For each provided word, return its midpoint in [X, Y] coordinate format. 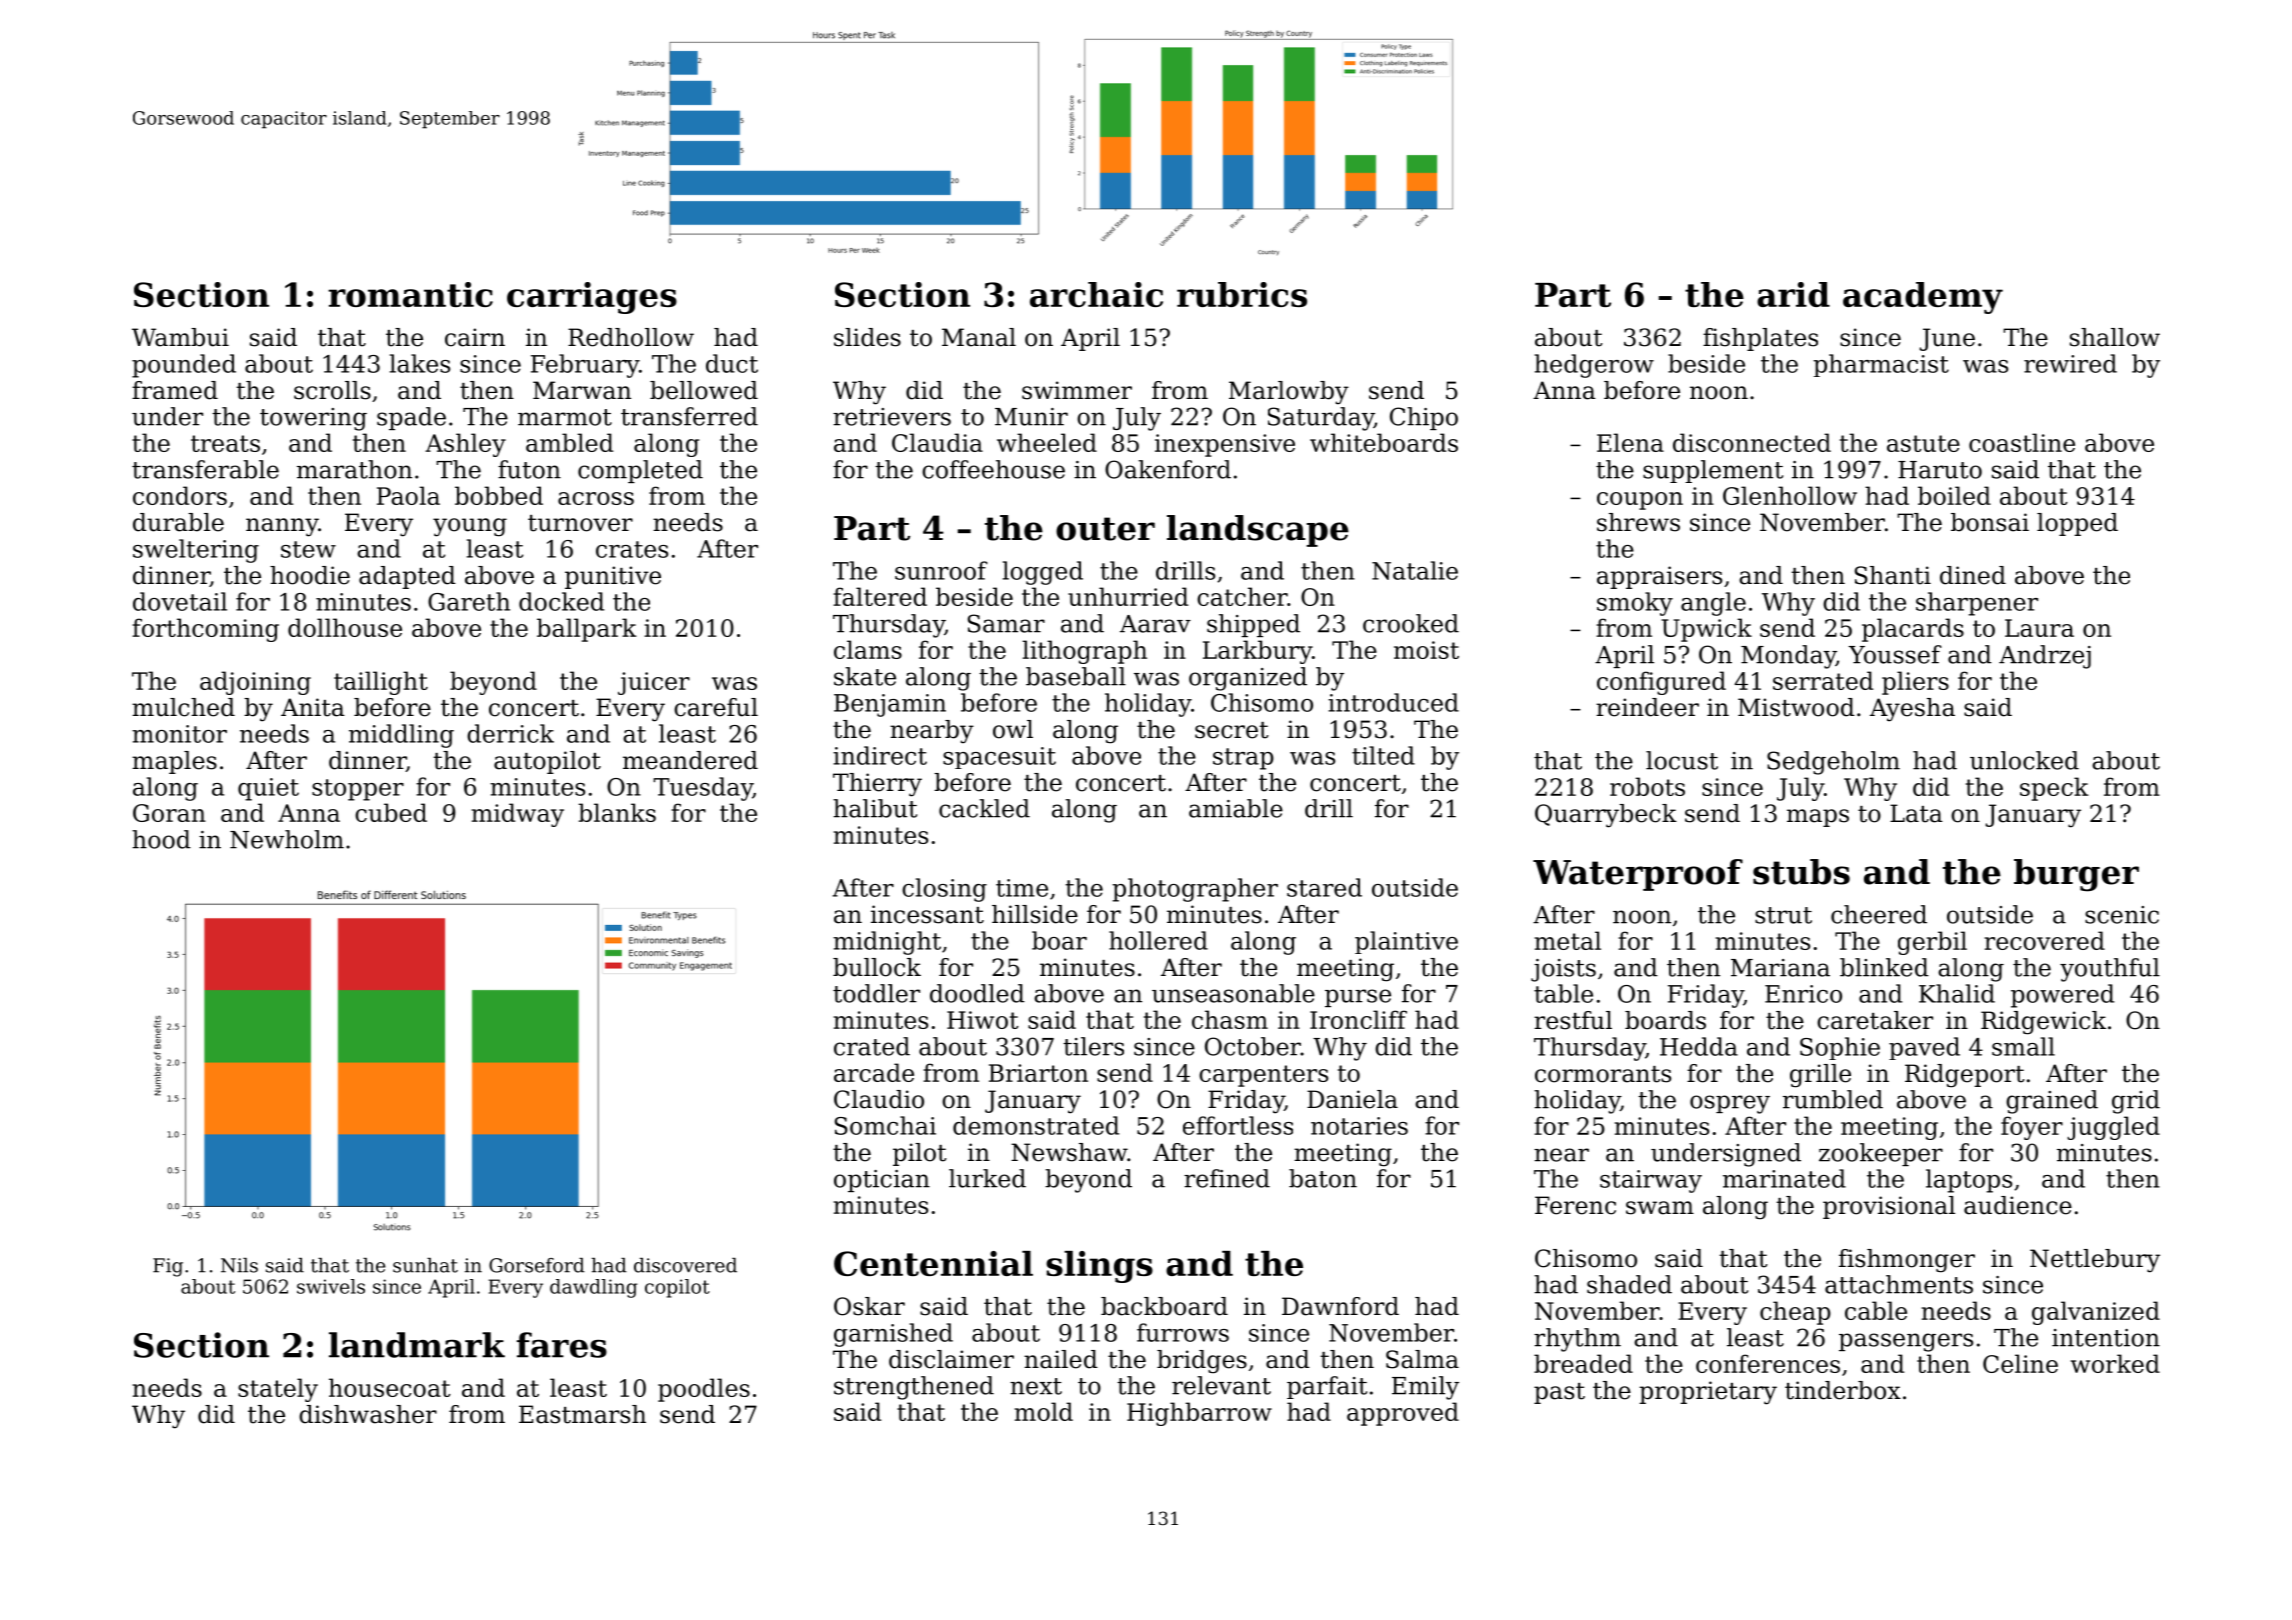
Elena [1630, 442]
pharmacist [1881, 365]
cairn [475, 337]
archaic [1096, 294]
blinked [1884, 967]
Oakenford [1168, 469]
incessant [927, 914]
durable [178, 522]
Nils [239, 1265]
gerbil [1932, 943]
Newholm [287, 839]
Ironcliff [1358, 1019]
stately [278, 1390]
